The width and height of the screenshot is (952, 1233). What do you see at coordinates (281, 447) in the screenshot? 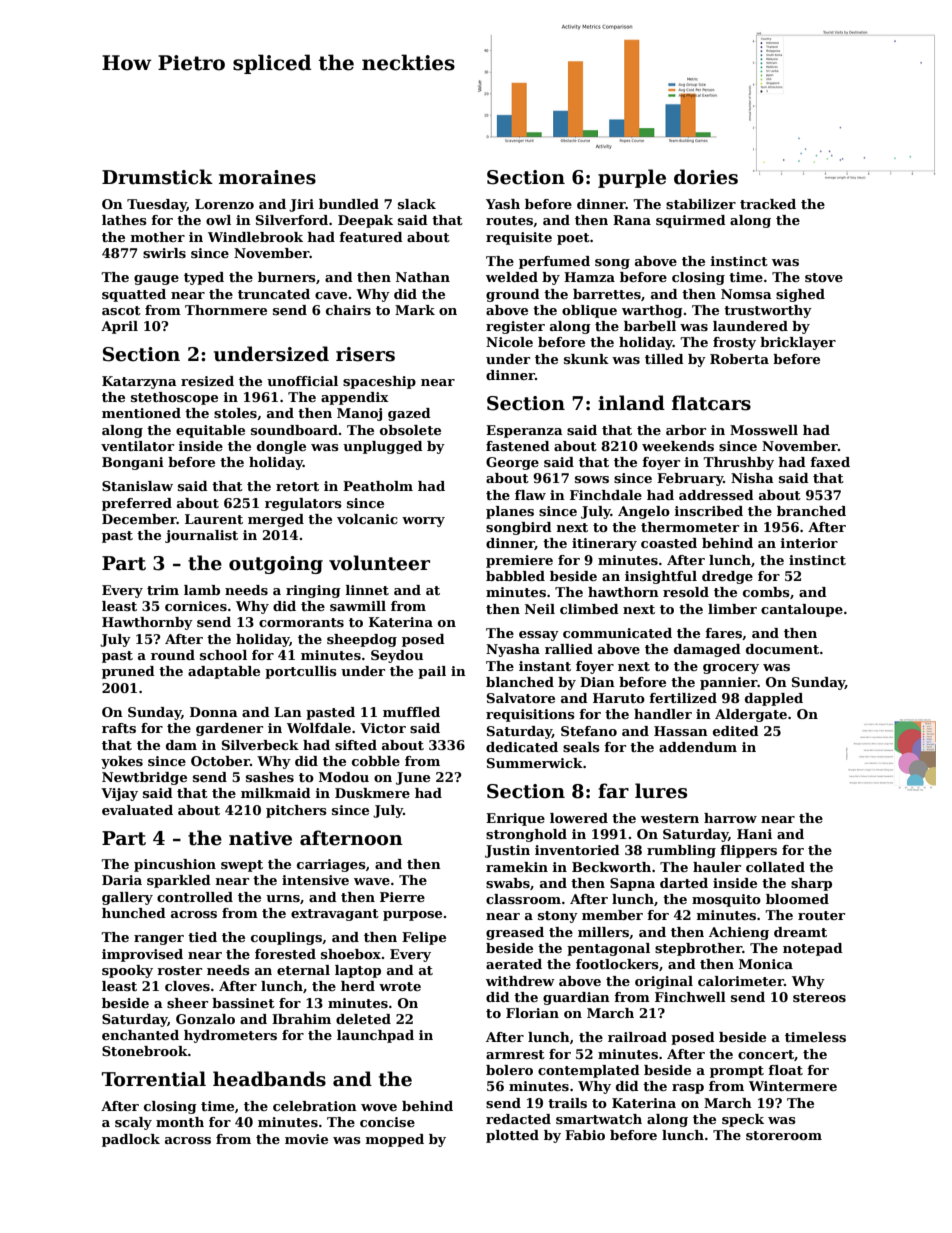
I see `dongle` at bounding box center [281, 447].
